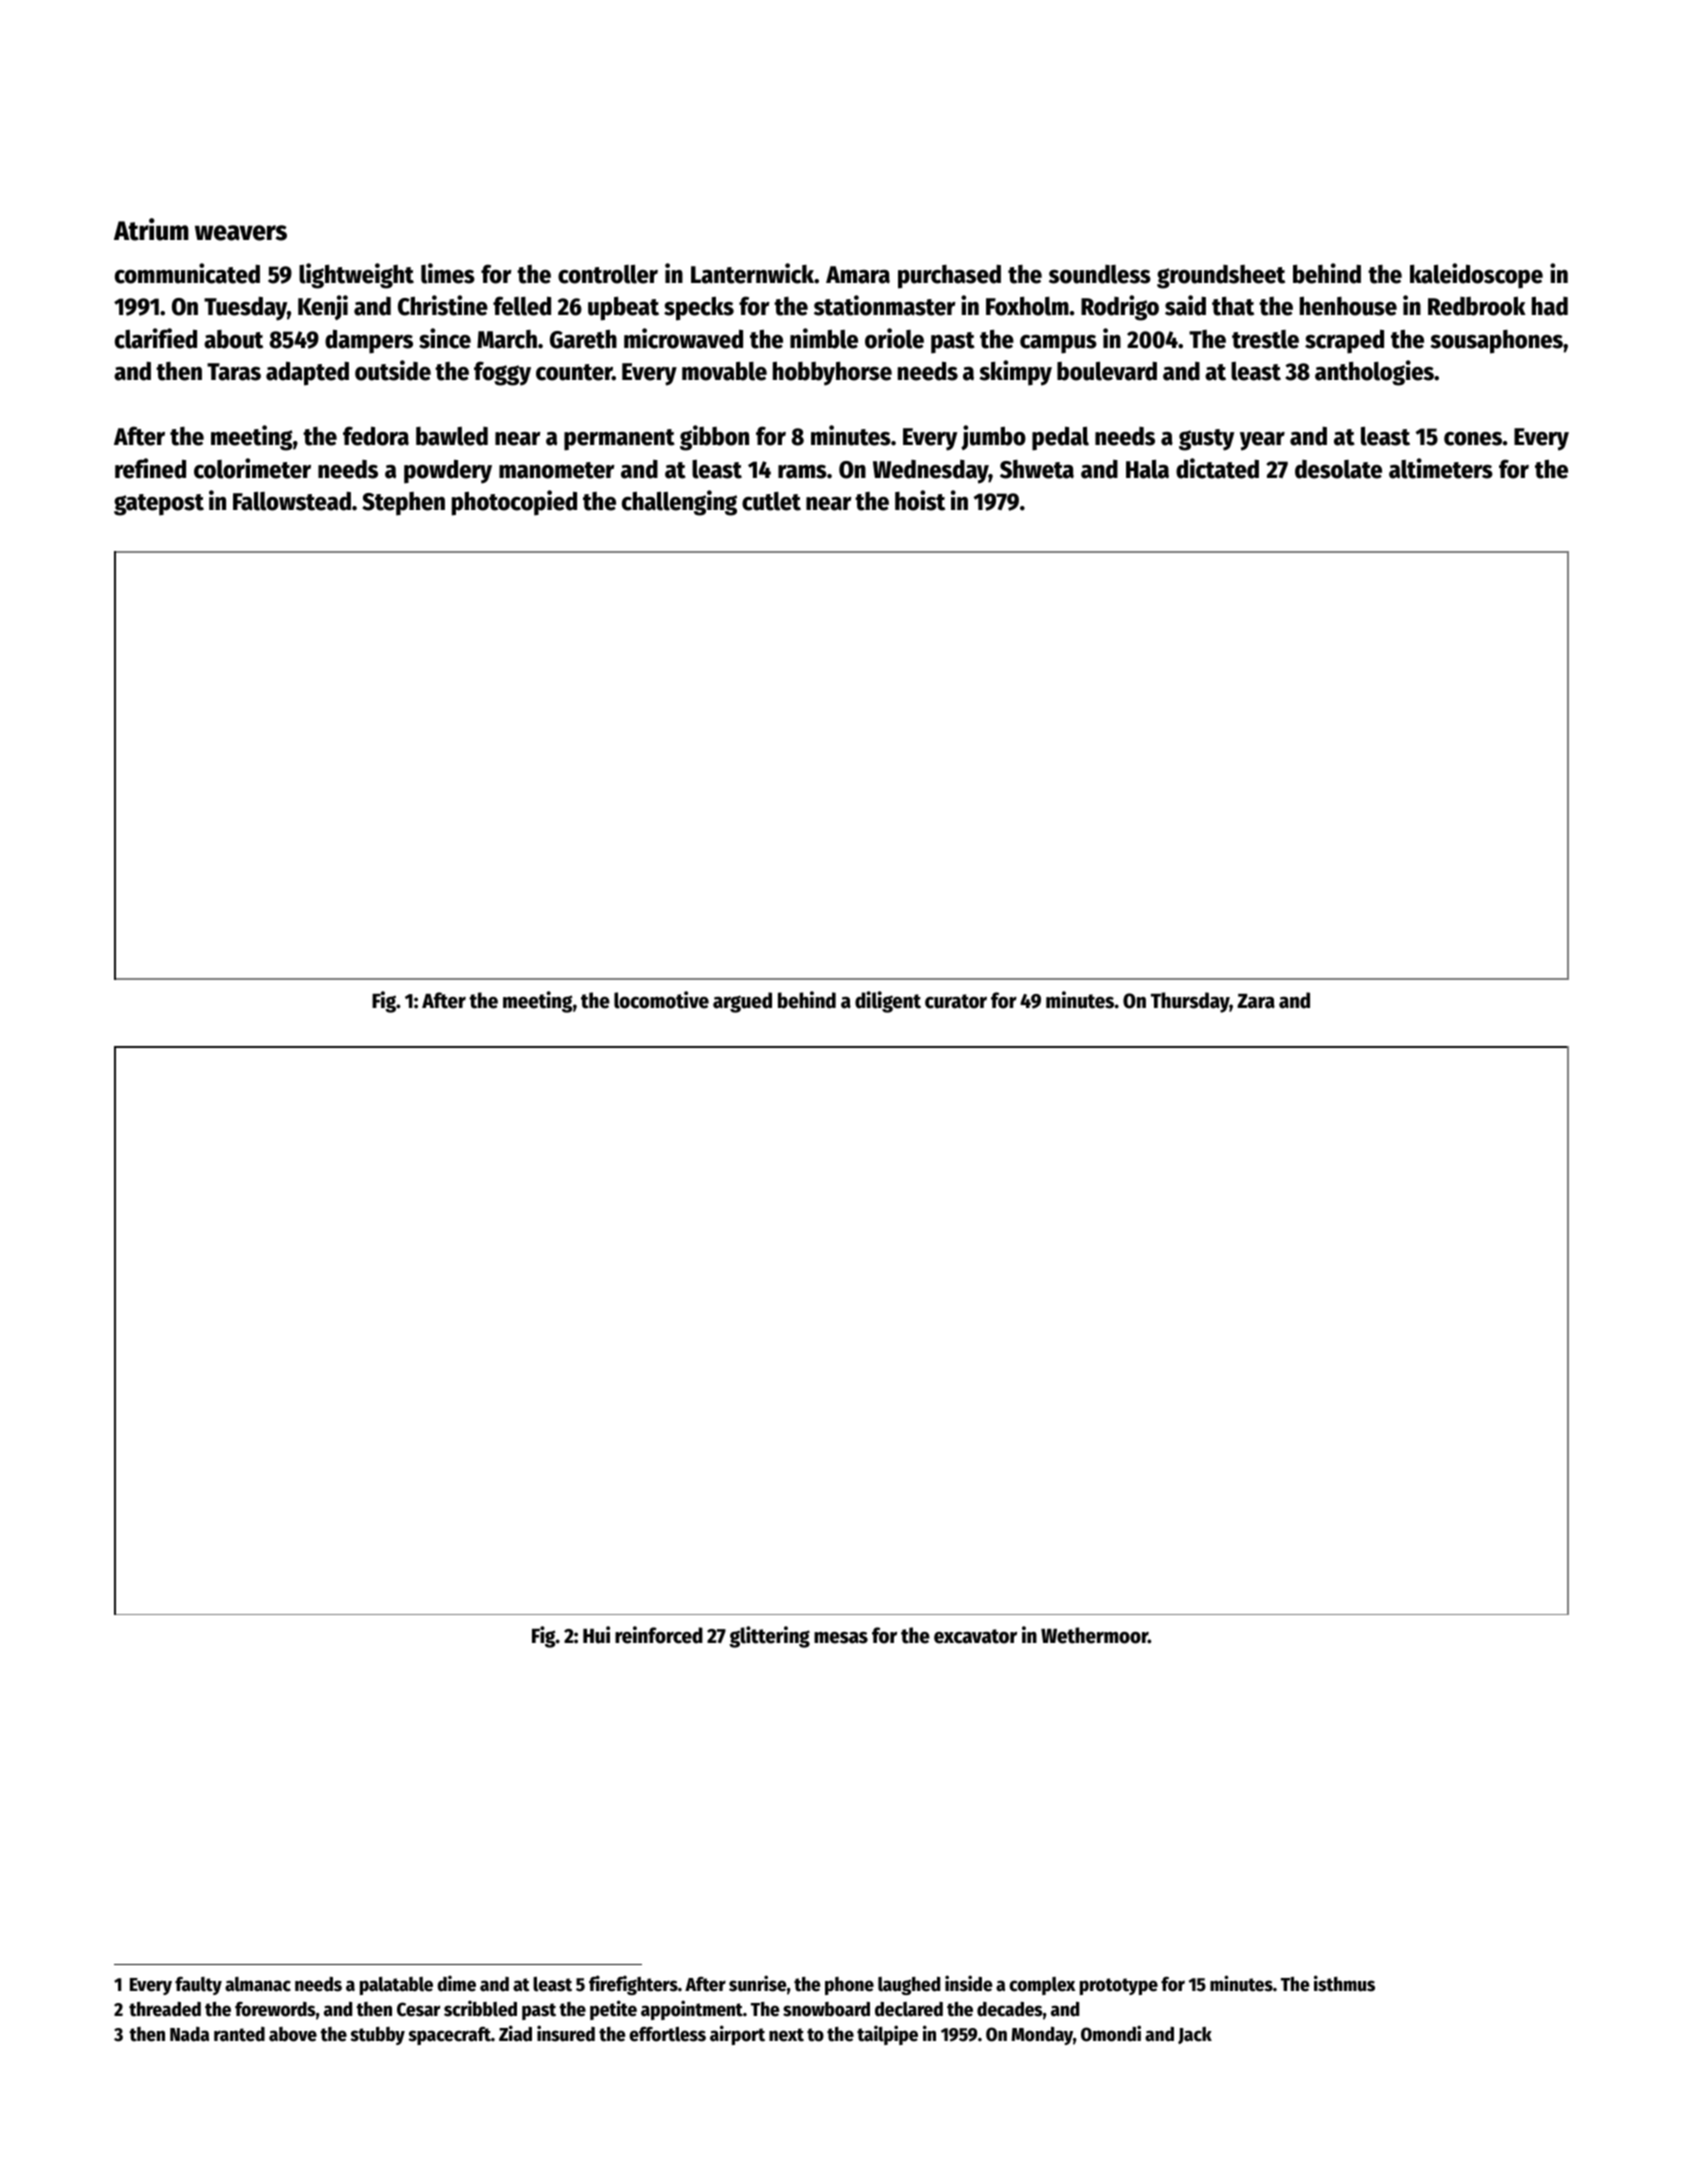 This screenshot has width=1683, height=2178. What do you see at coordinates (742, 1002) in the screenshot?
I see `argued` at bounding box center [742, 1002].
